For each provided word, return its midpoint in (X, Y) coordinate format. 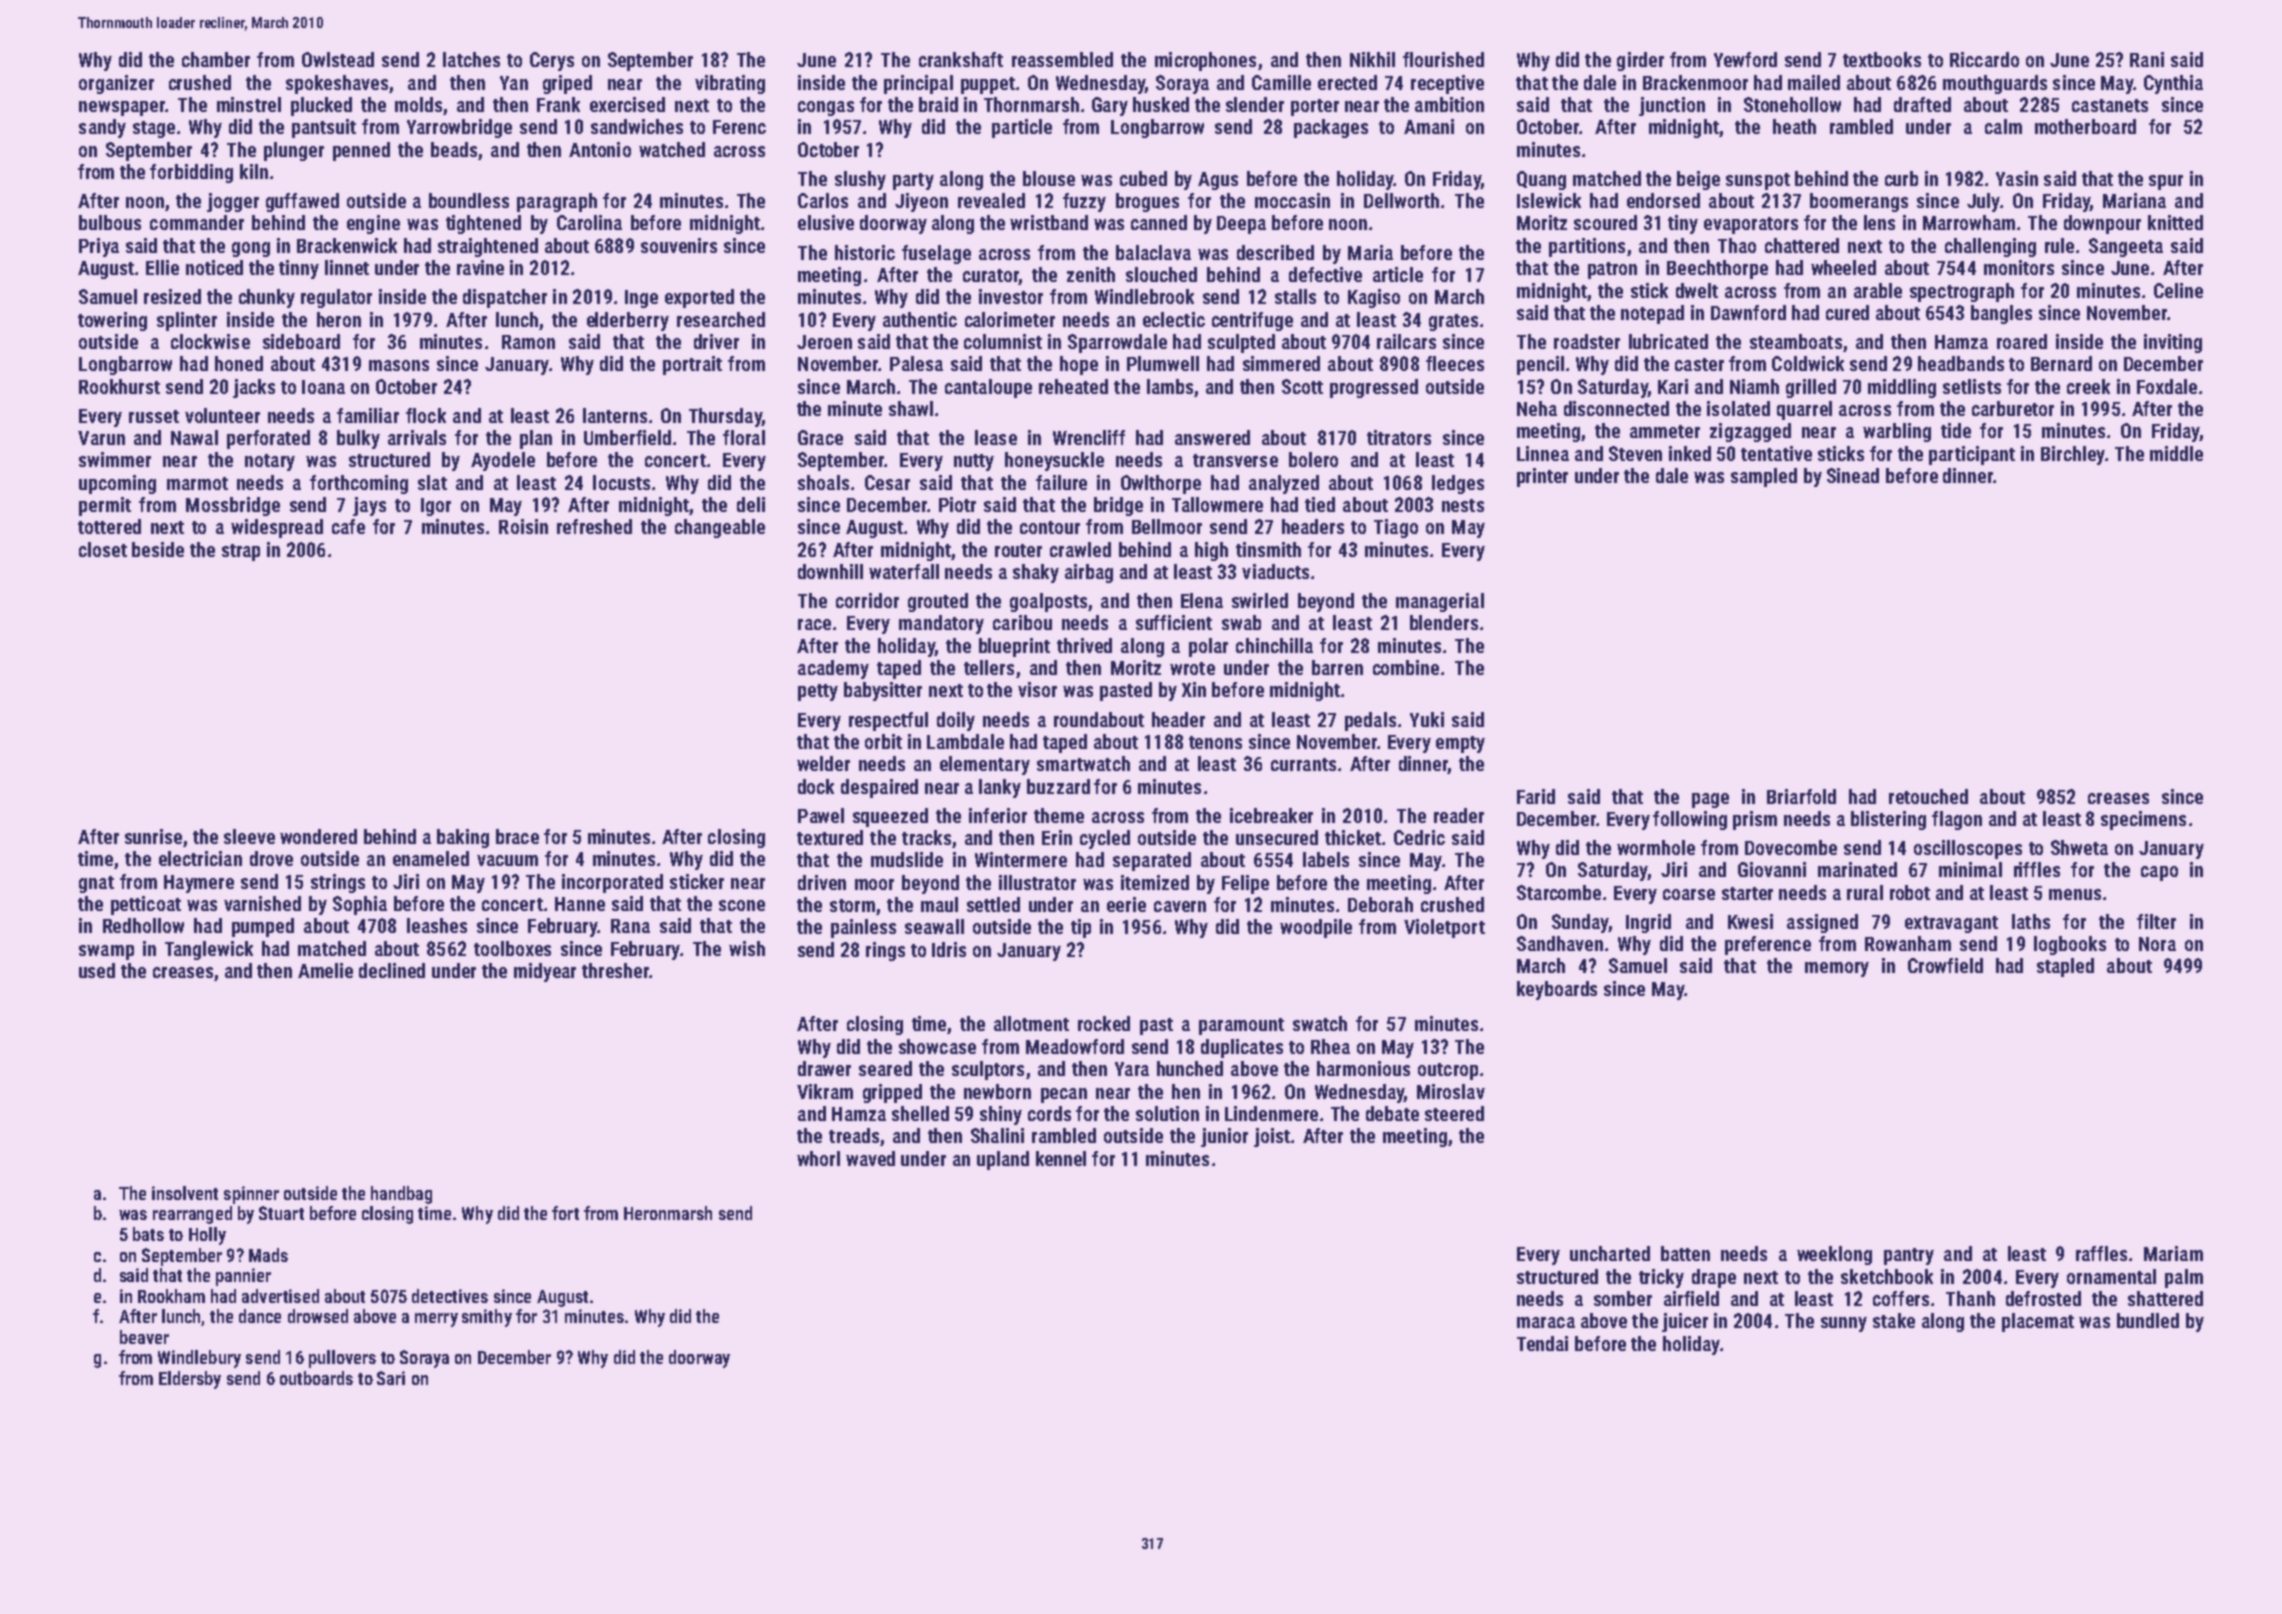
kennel (1061, 1158)
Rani (2147, 59)
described (1275, 252)
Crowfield (1945, 965)
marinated (1857, 869)
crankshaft (961, 59)
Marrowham (1969, 222)
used (97, 970)
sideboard (301, 341)
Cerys (552, 61)
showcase (937, 1046)
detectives (450, 1296)
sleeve (249, 836)
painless (863, 928)
